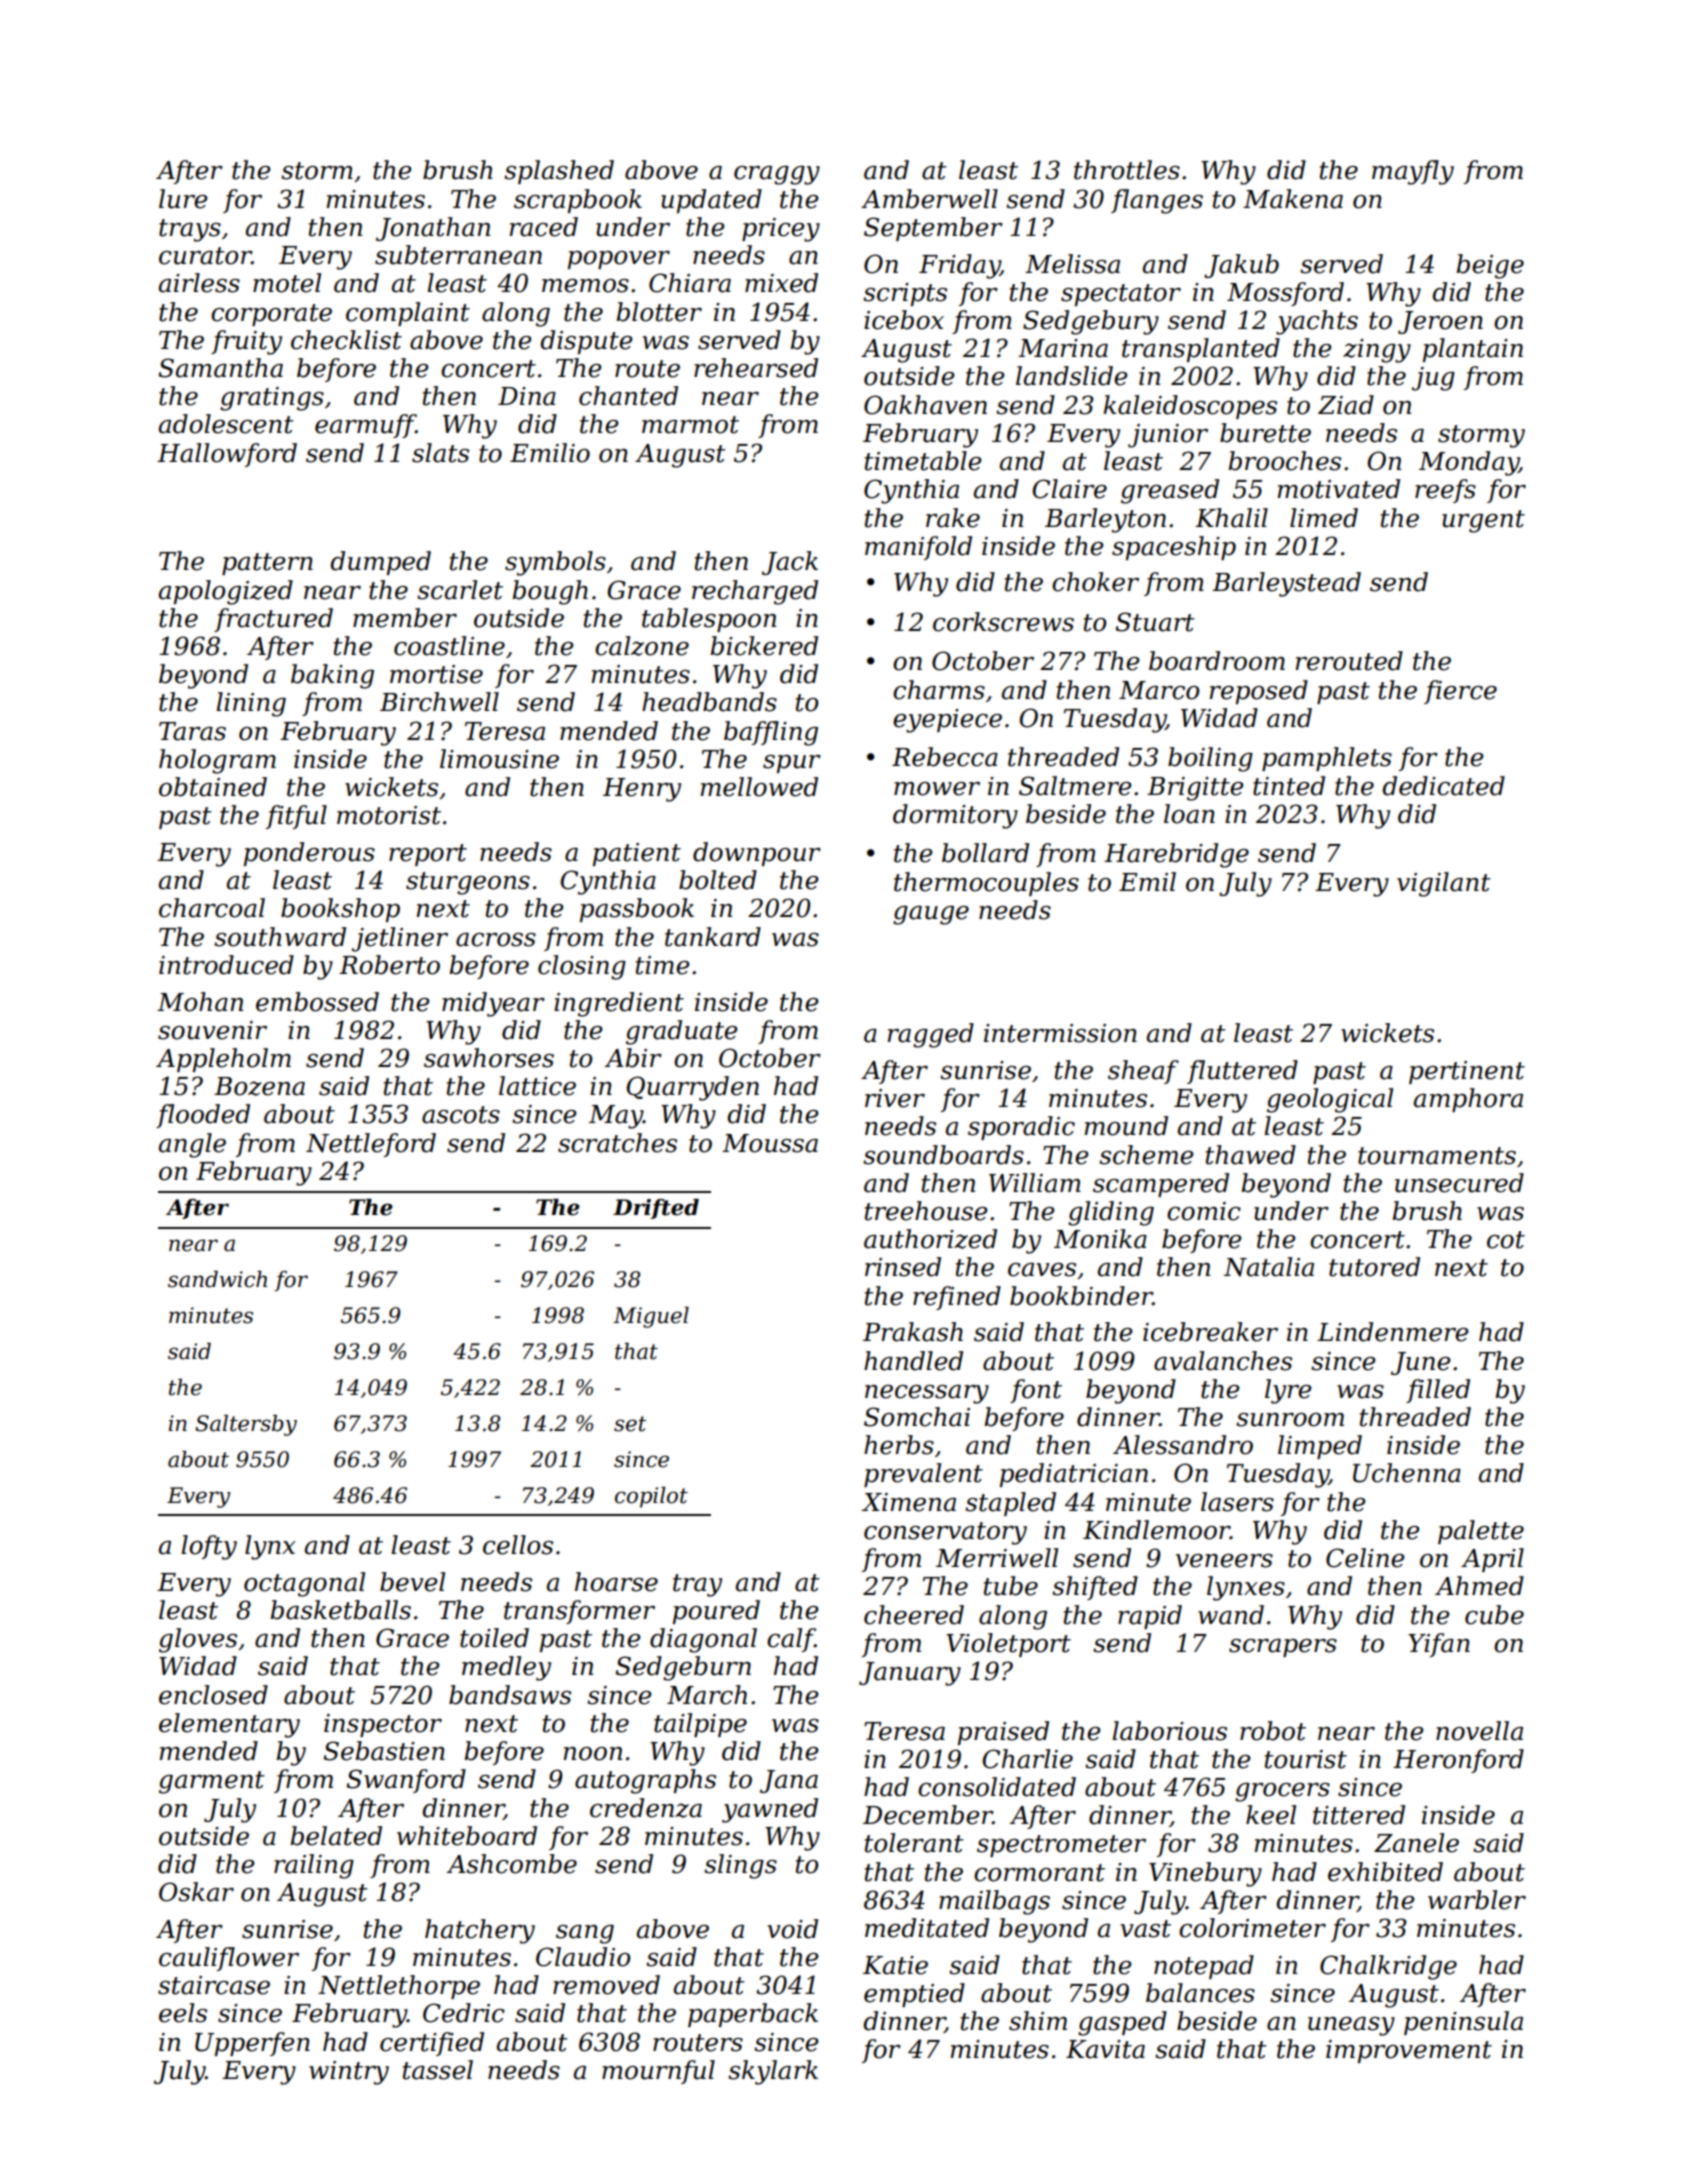  What do you see at coordinates (929, 199) in the screenshot?
I see `Amberwell` at bounding box center [929, 199].
